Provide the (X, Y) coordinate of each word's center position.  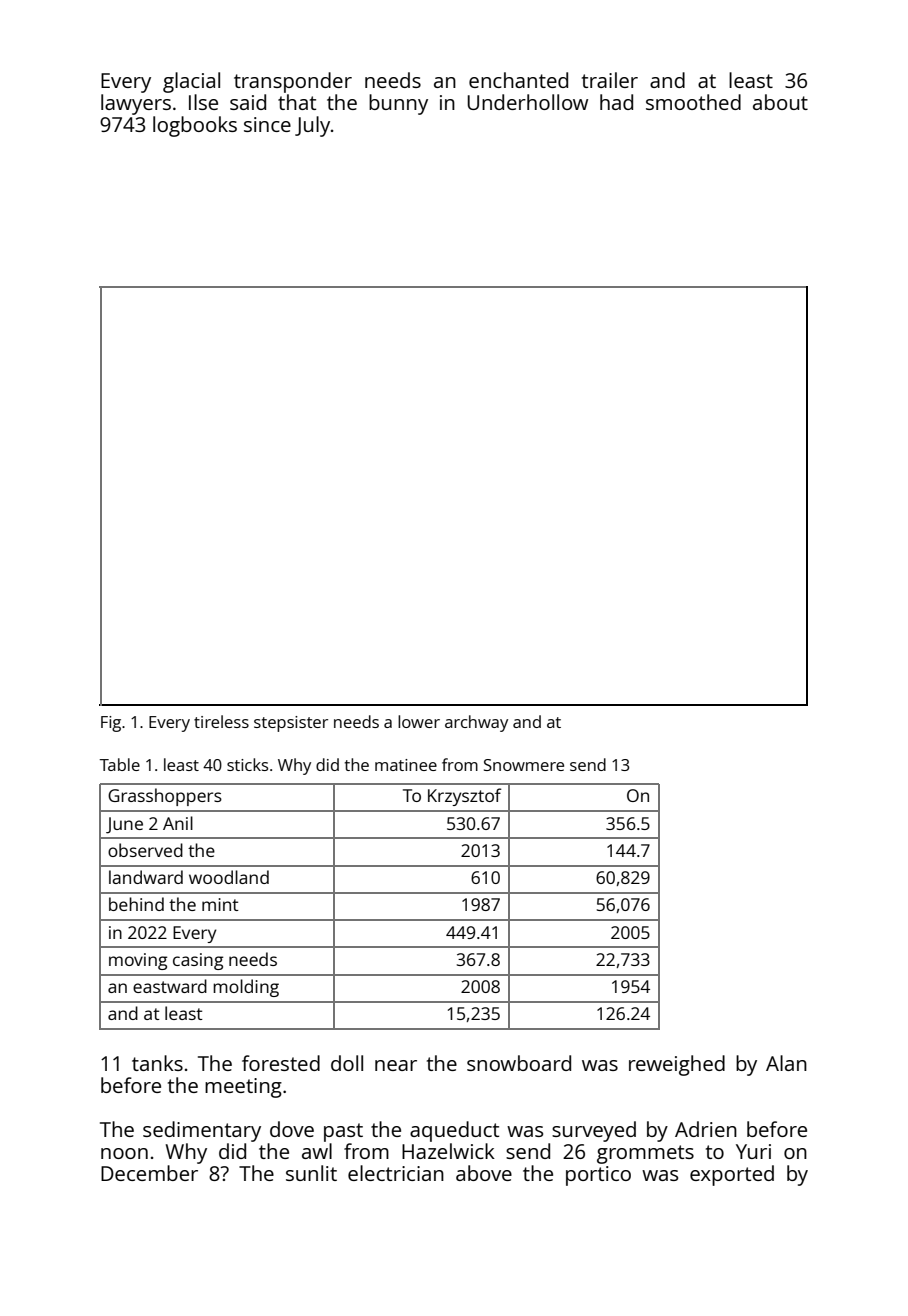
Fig (111, 724)
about (780, 102)
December (149, 1173)
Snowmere (524, 765)
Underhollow (527, 102)
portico (598, 1176)
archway (476, 723)
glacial (191, 82)
